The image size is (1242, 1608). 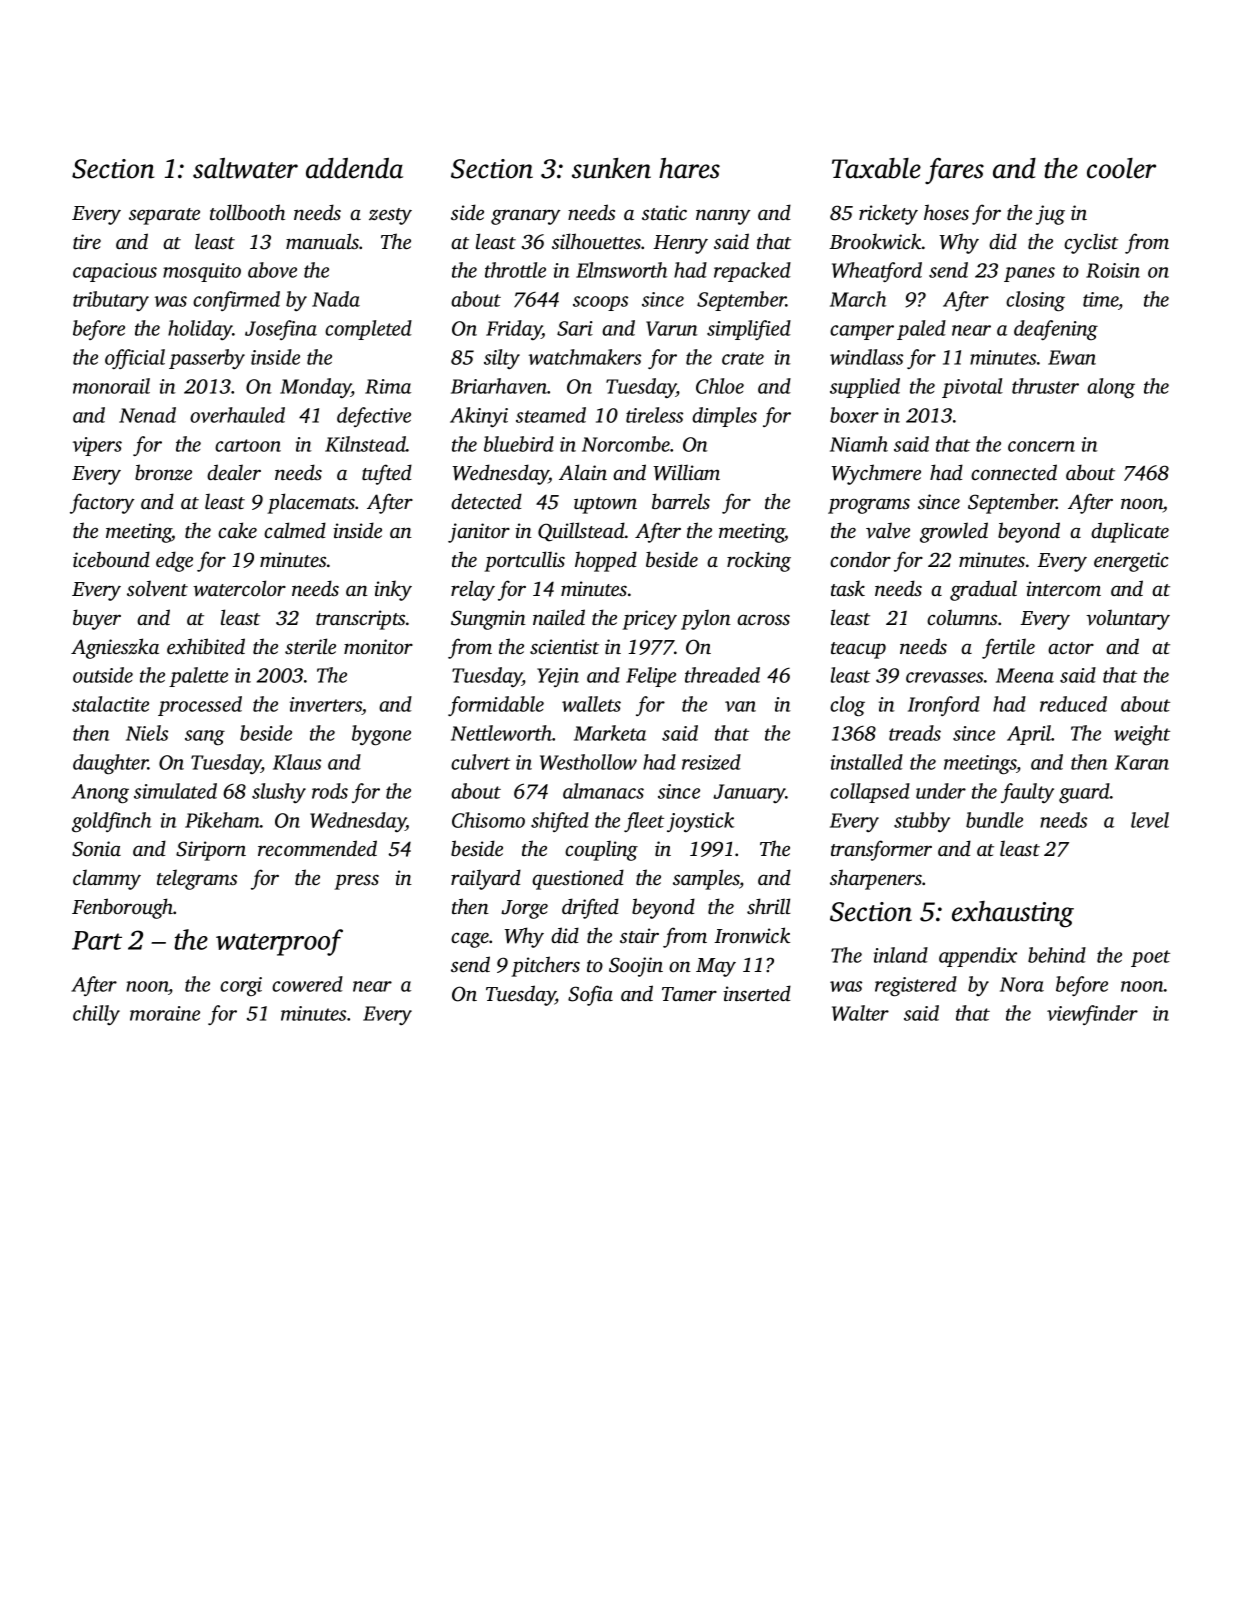 What do you see at coordinates (689, 168) in the screenshot?
I see `hares` at bounding box center [689, 168].
